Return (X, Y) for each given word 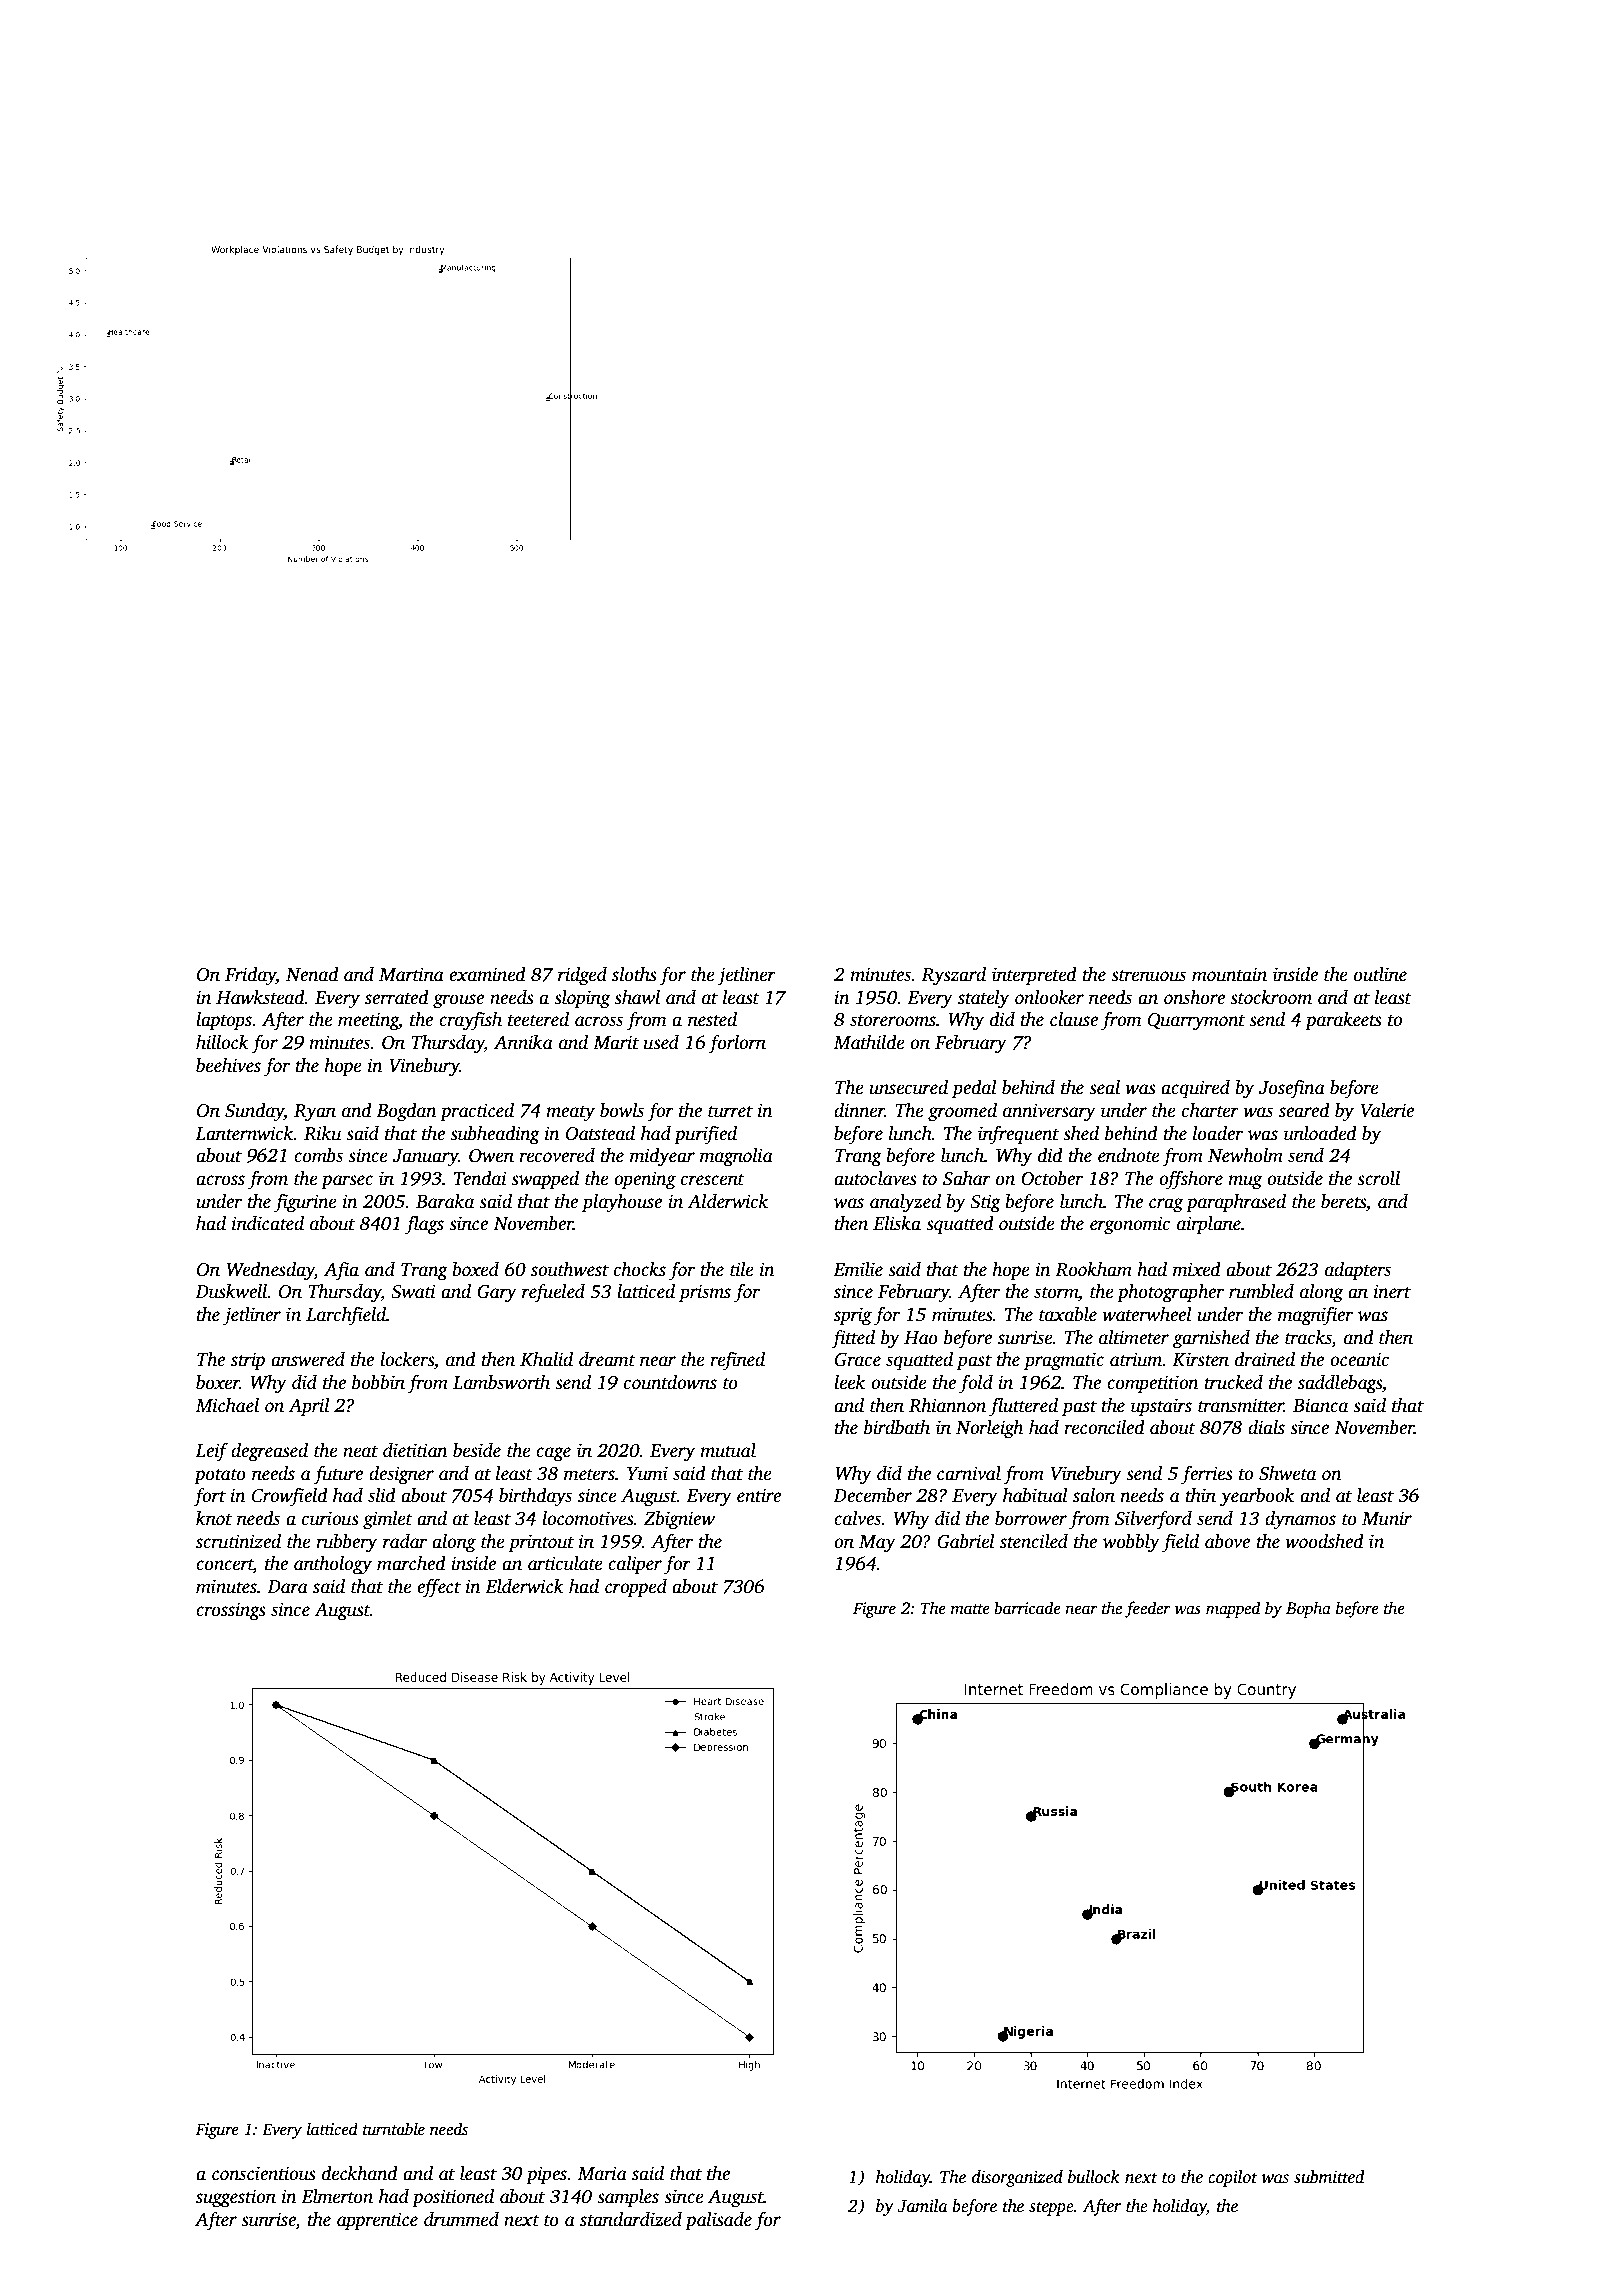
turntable (394, 2129)
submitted (1329, 2177)
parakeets (1343, 1021)
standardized (631, 2219)
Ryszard (953, 976)
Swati (413, 1291)
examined (487, 974)
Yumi (647, 1473)
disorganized (1017, 2178)
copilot (1233, 2178)
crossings (231, 1611)
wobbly (1131, 1543)
